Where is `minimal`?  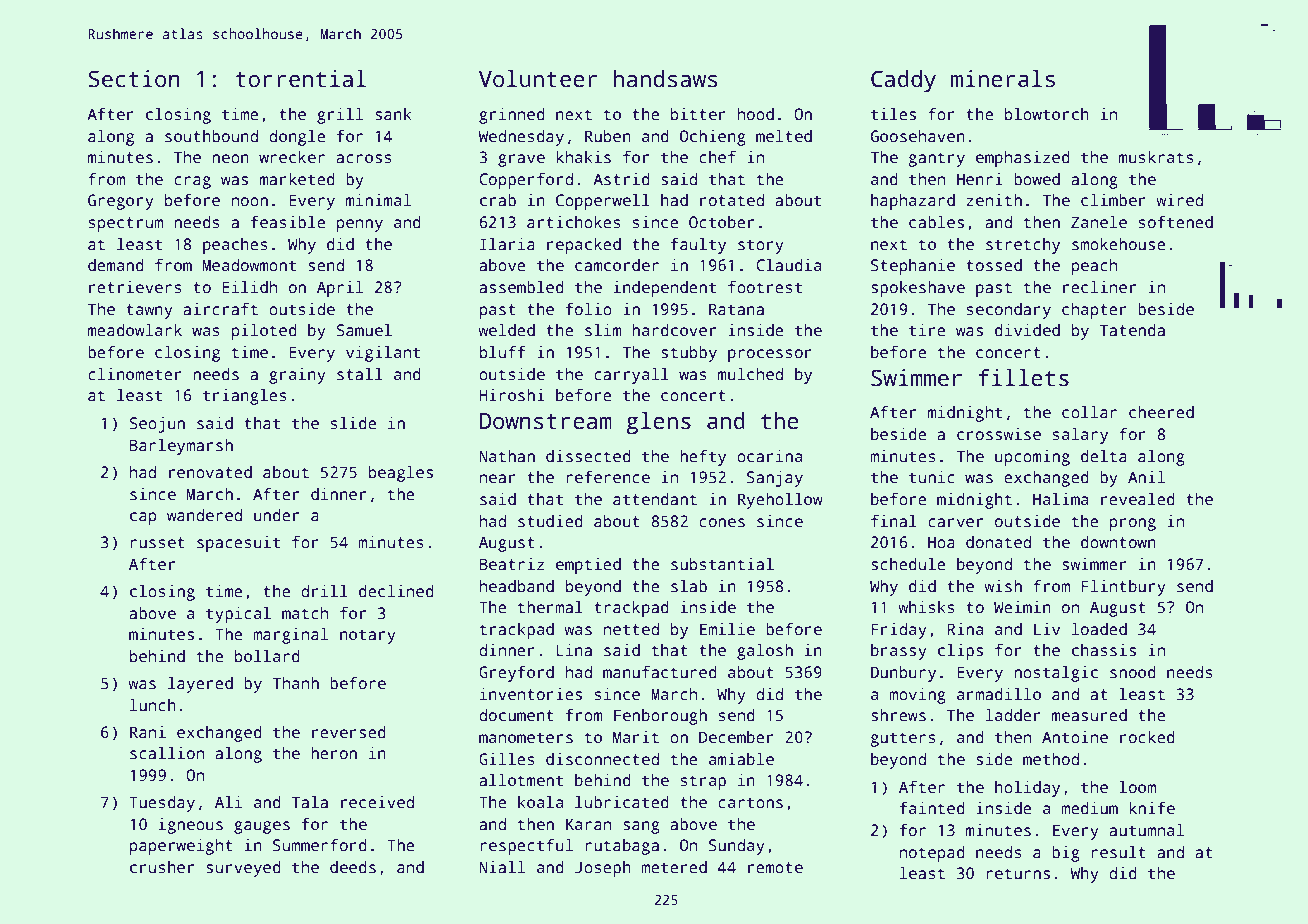
minimal is located at coordinates (378, 200).
